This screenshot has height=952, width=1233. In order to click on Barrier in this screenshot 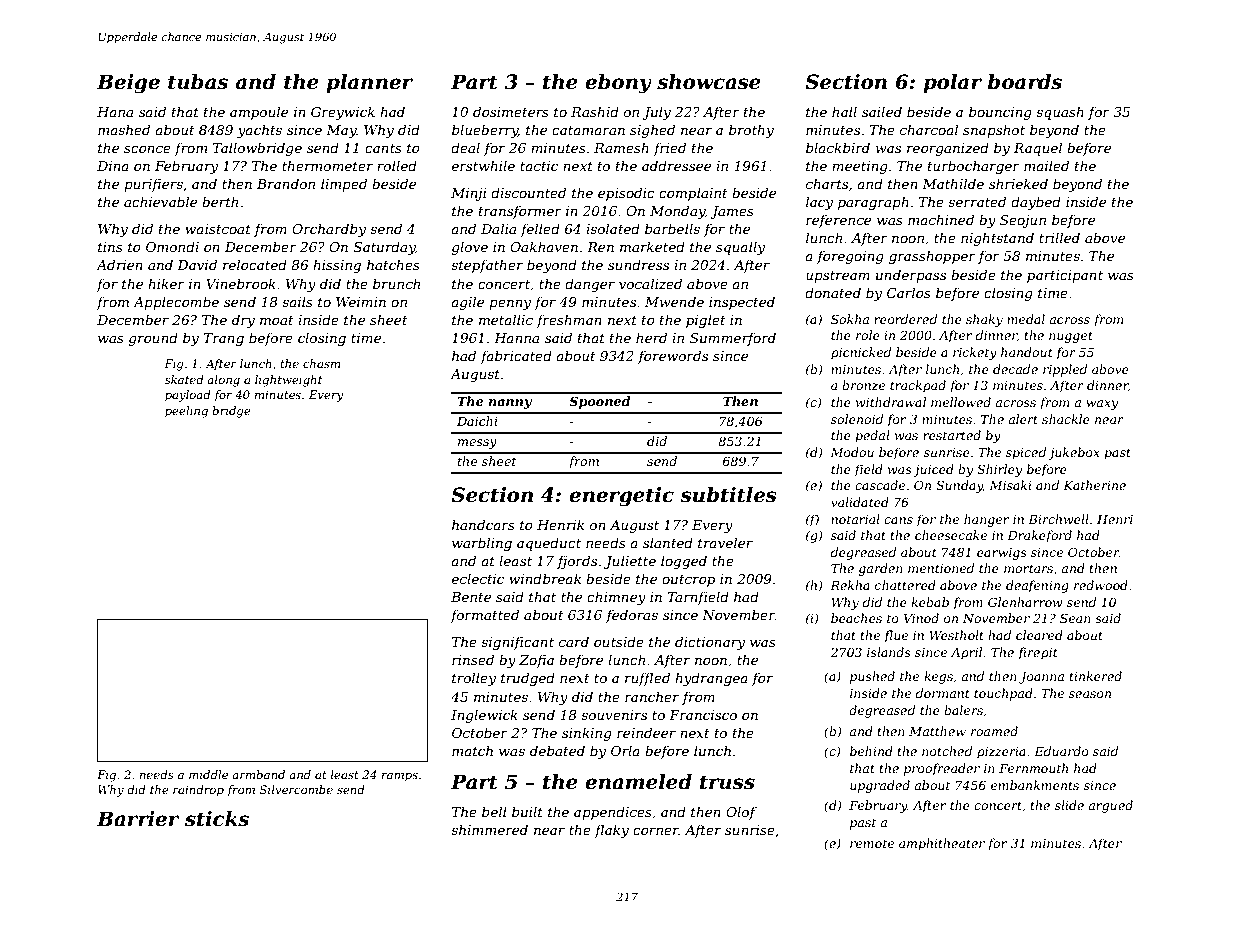, I will do `click(138, 819)`.
